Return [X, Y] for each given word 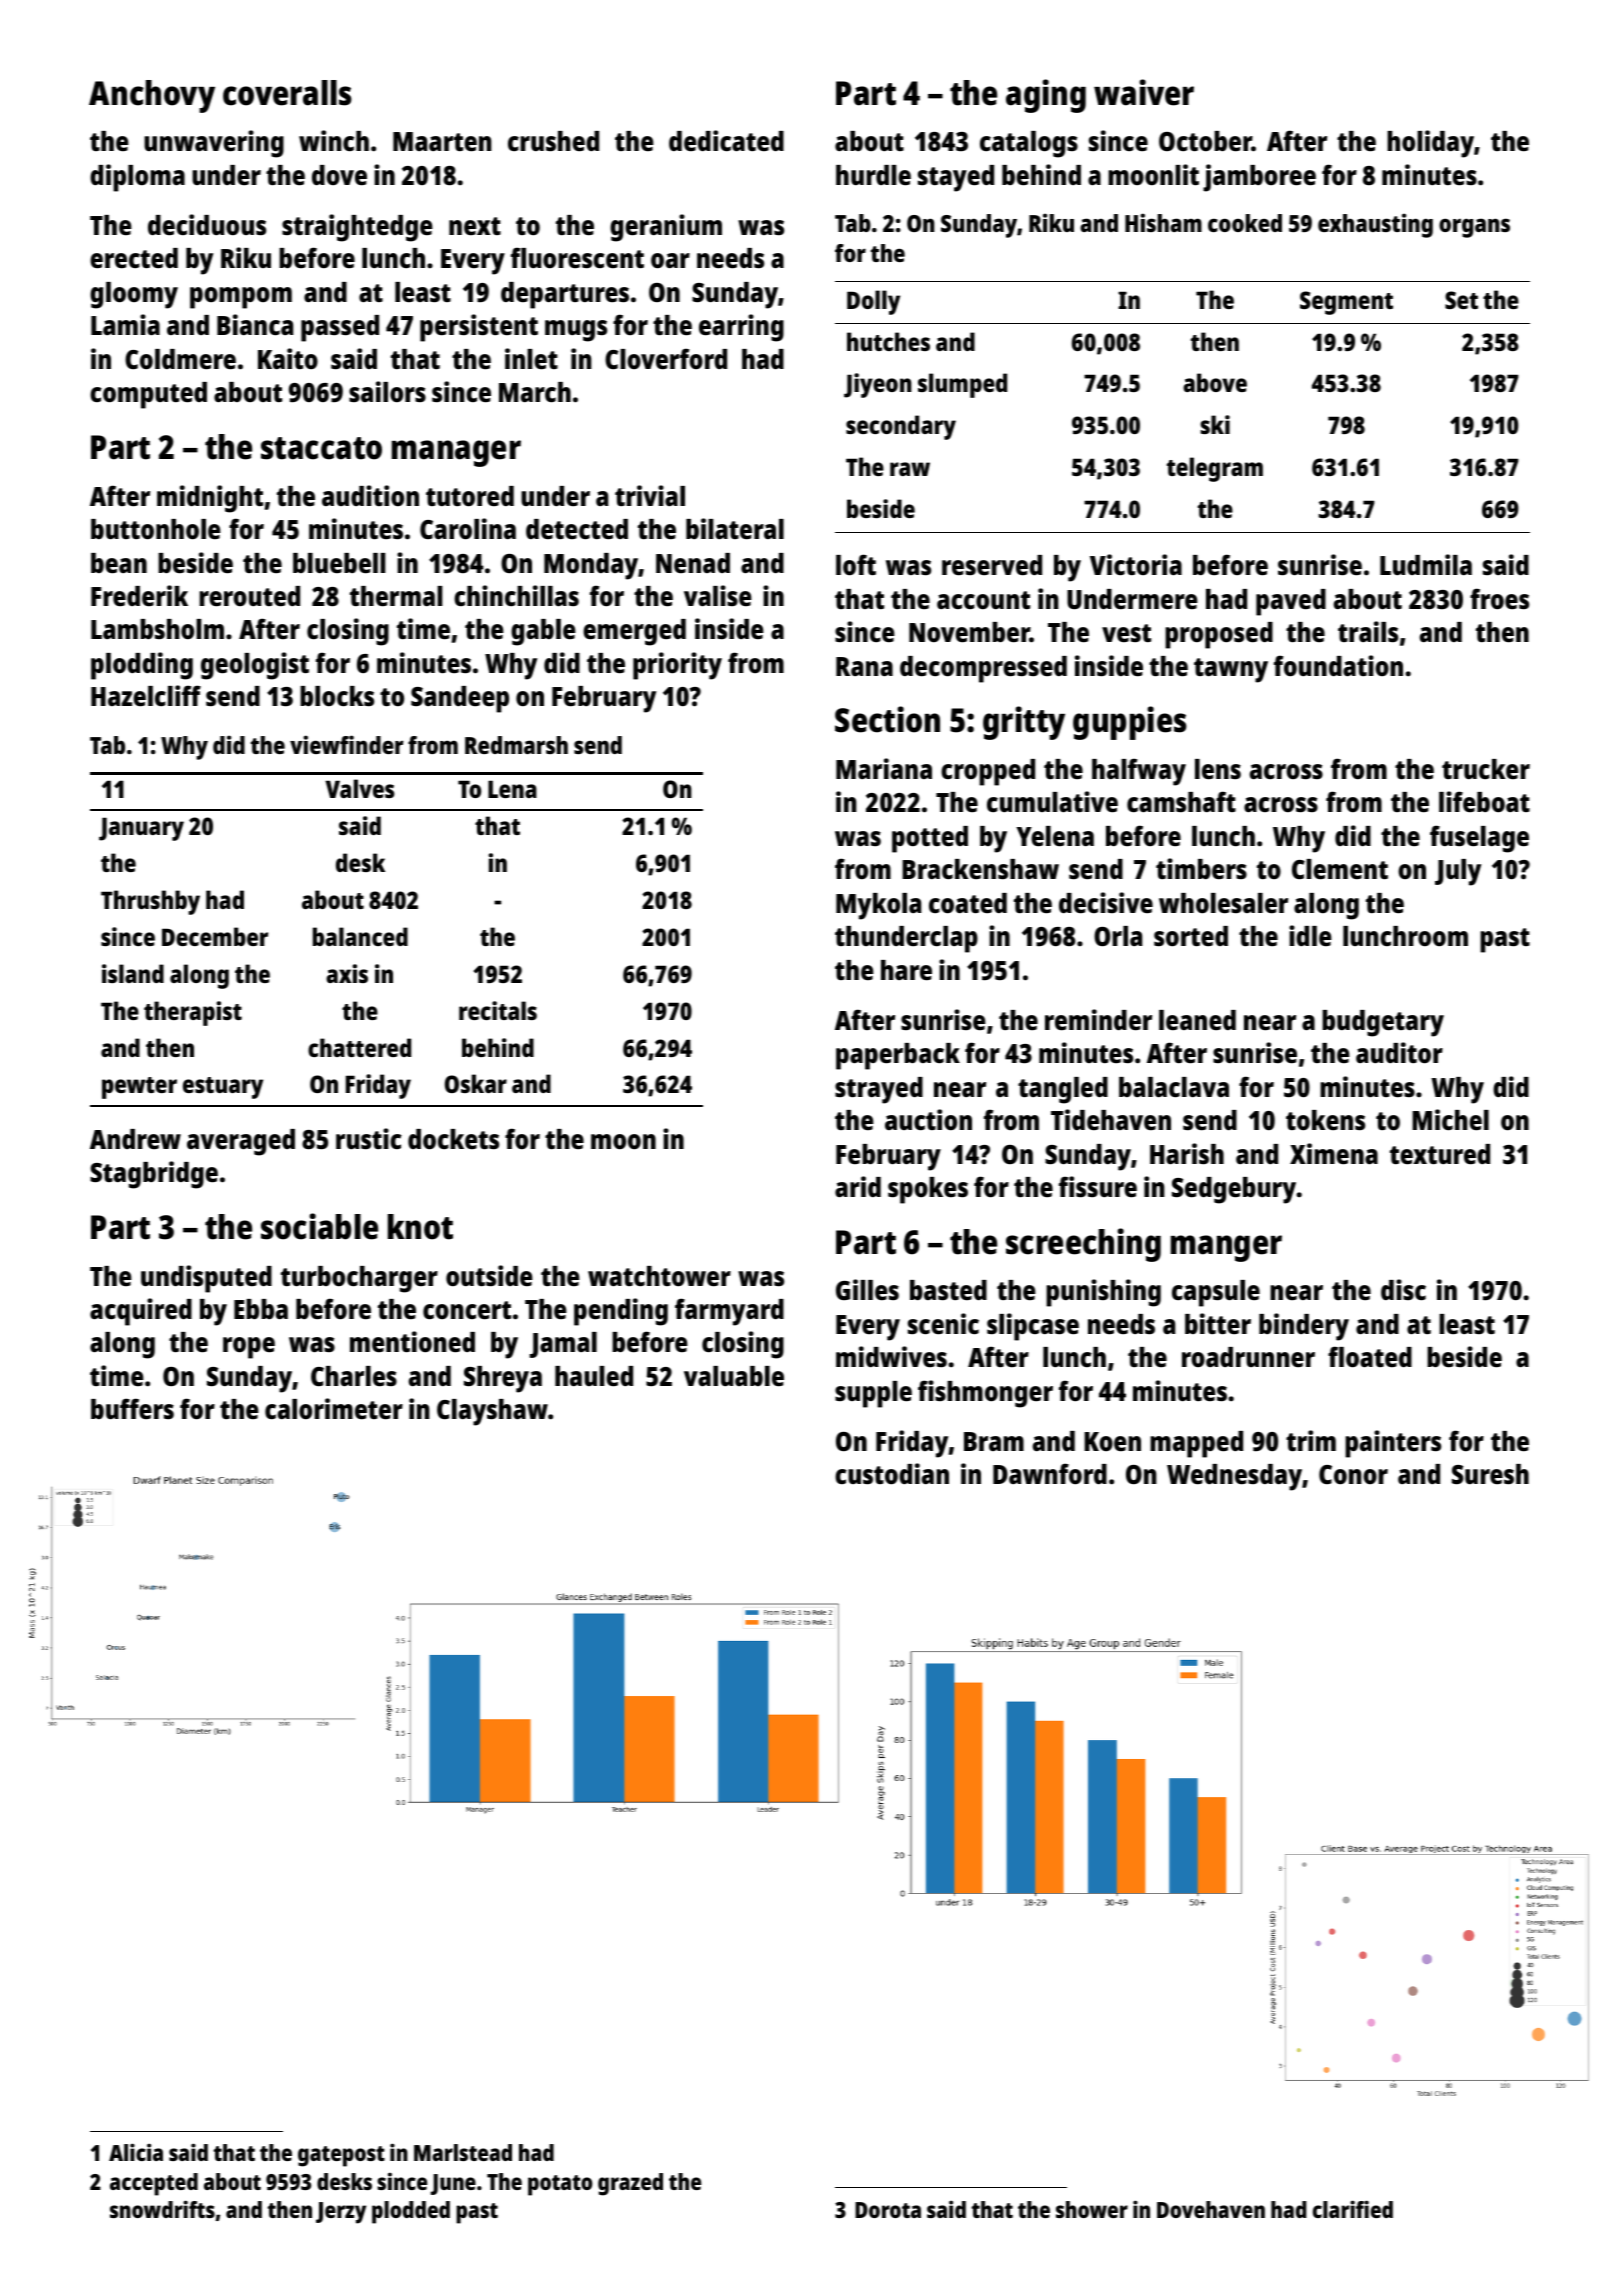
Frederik [139, 595]
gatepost [341, 2156]
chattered [359, 1047]
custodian [892, 1473]
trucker [1486, 769]
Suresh [1490, 1474]
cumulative [1052, 802]
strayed [879, 1090]
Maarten [442, 142]
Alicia [136, 2152]
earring [741, 328]
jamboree [1259, 178]
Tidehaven [1111, 1119]
